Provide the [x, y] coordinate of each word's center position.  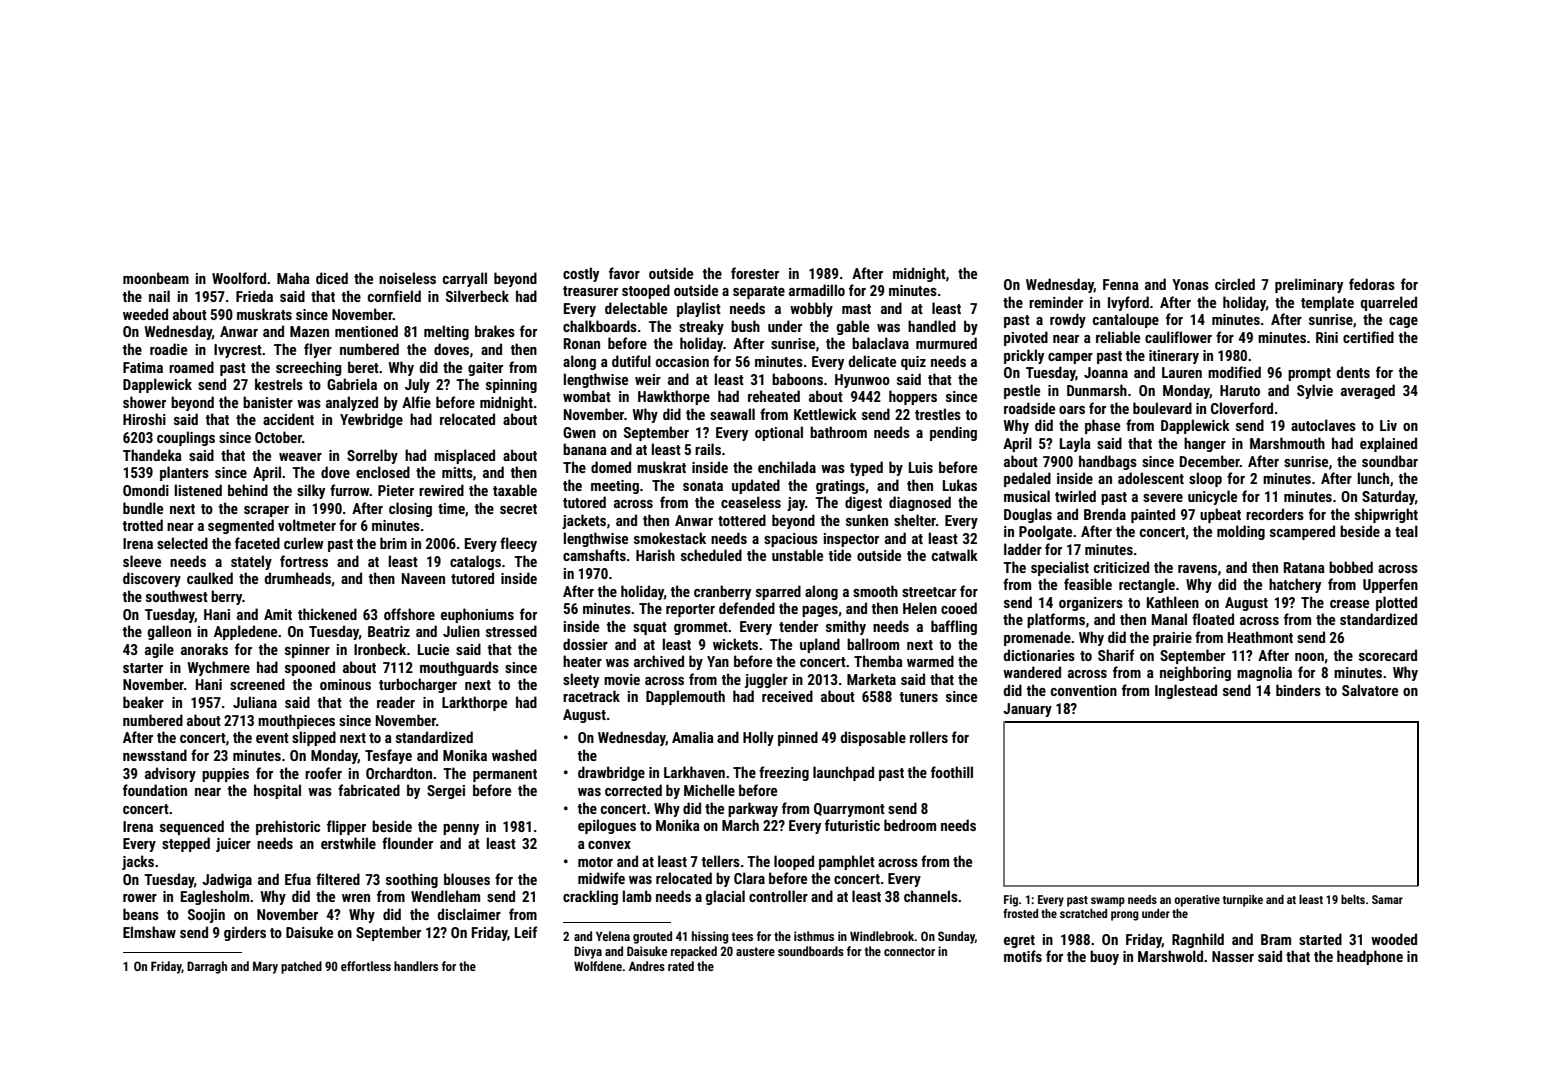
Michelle [709, 790]
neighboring [1195, 673]
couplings [186, 438]
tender [798, 626]
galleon [169, 632]
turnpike [1243, 901]
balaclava [880, 343]
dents [1353, 372]
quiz [913, 363]
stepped [186, 844]
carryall [465, 279]
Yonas [1190, 284]
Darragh [207, 967]
